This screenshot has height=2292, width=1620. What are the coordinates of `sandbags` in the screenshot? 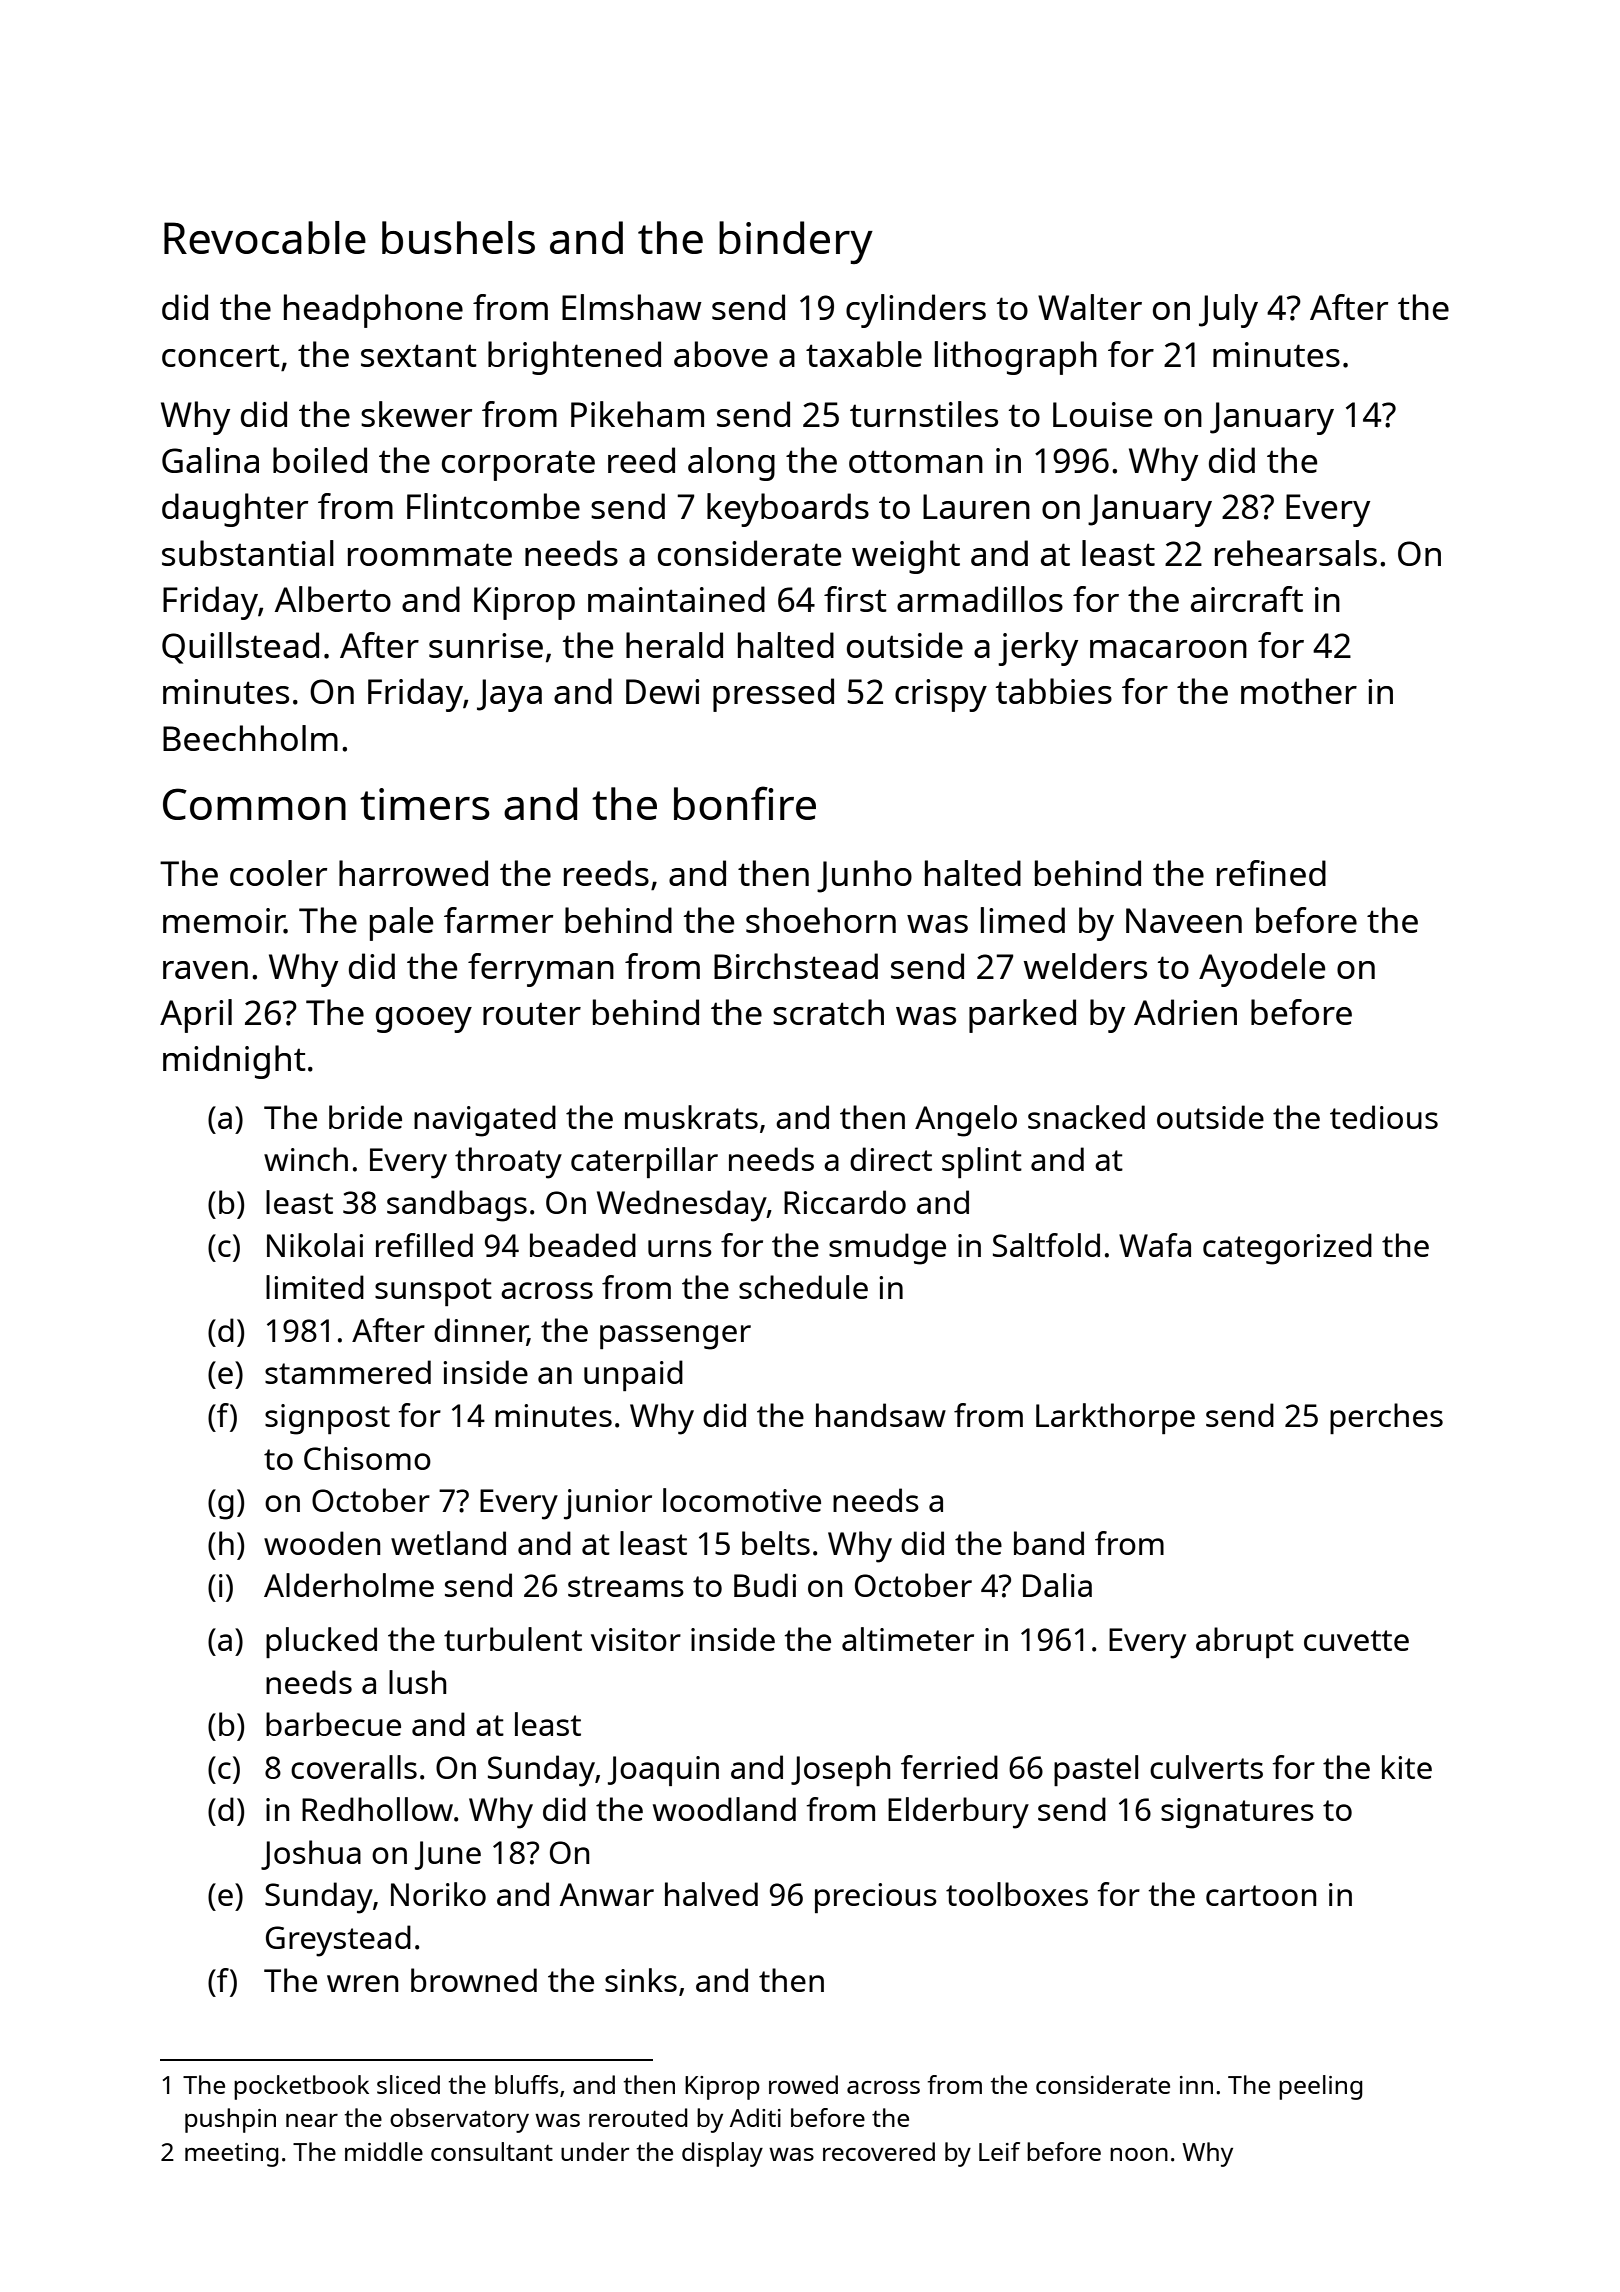 It's located at (457, 1206).
